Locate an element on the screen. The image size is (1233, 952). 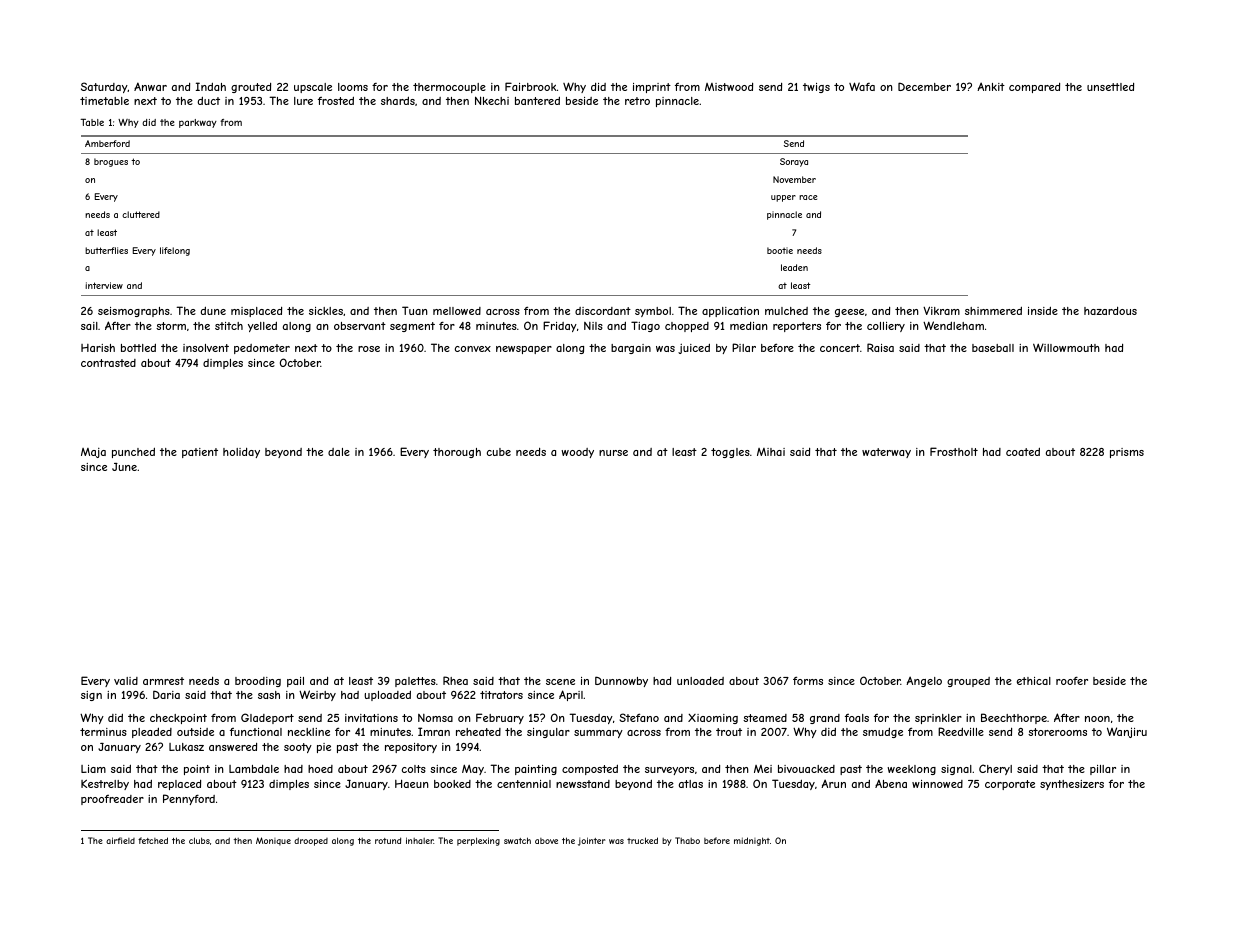
upper is located at coordinates (783, 198).
